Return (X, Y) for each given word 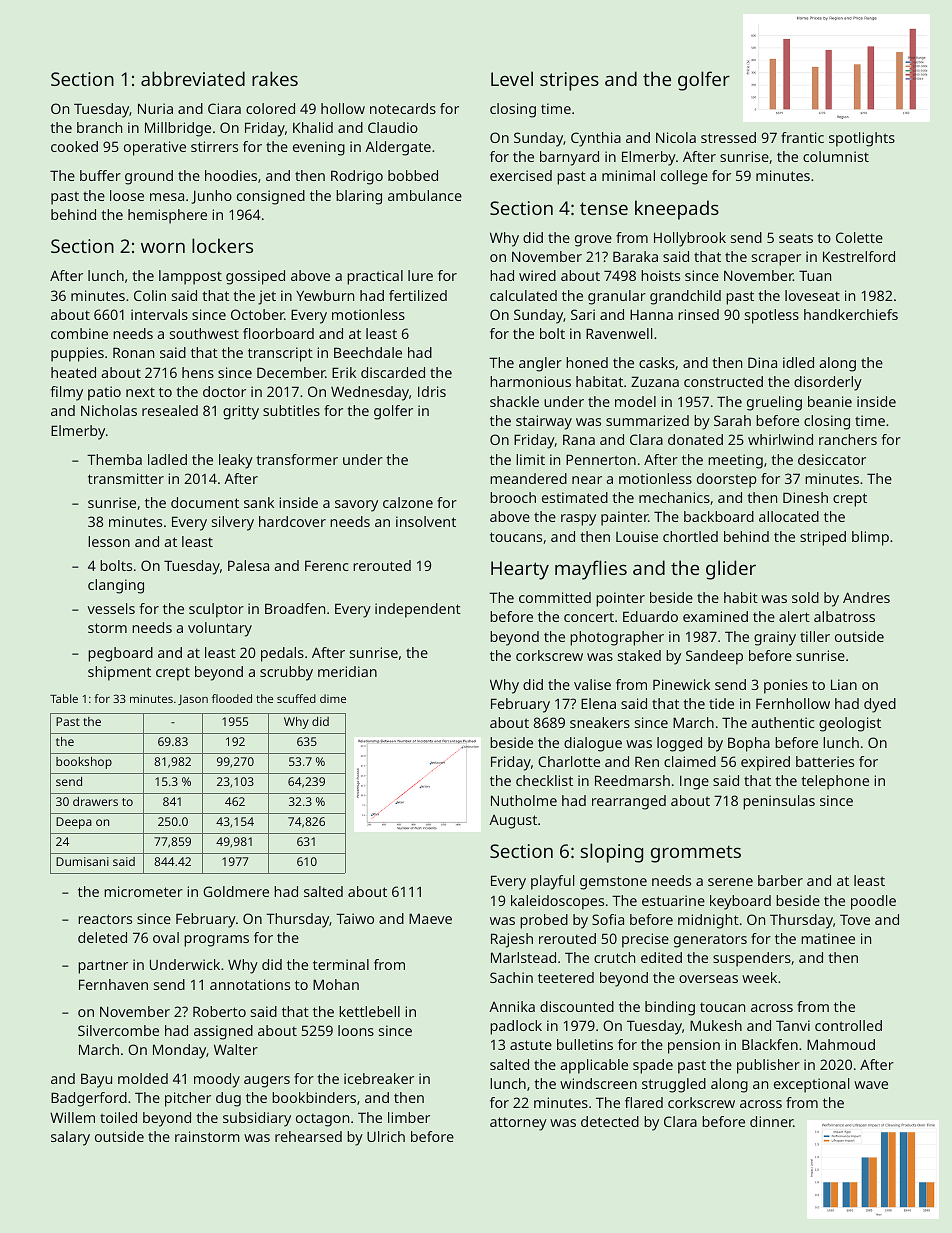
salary (70, 1138)
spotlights (862, 139)
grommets (696, 854)
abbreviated (193, 78)
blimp (870, 538)
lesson (109, 541)
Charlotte (569, 761)
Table (64, 698)
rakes (275, 78)
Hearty (520, 570)
